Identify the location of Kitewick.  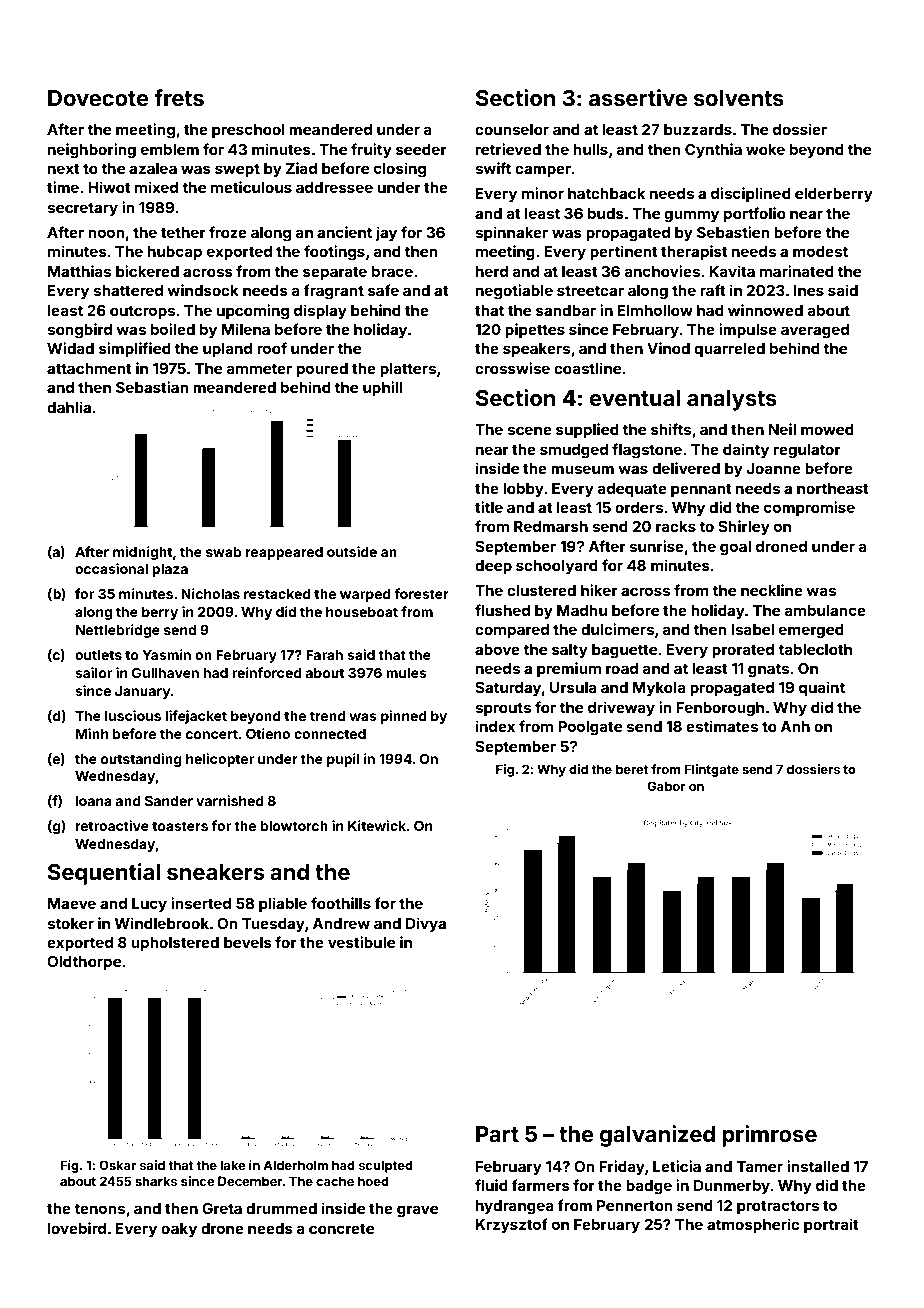
(377, 825).
